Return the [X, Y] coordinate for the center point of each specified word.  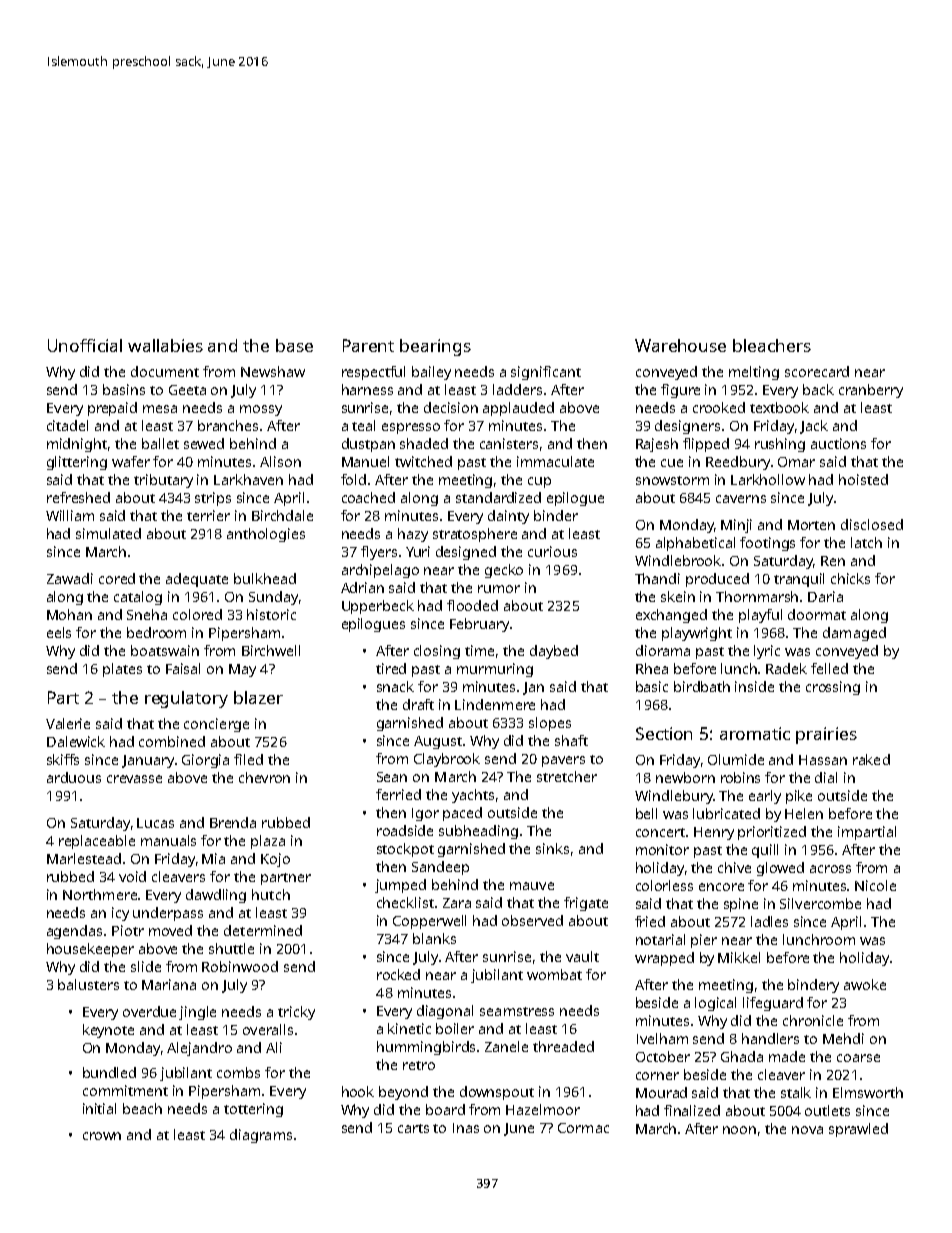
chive [734, 867]
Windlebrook [678, 560]
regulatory [186, 699]
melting [754, 373]
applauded [518, 409]
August [438, 742]
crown [102, 1136]
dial [826, 777]
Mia [213, 858]
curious [552, 551]
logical [715, 1004]
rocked [398, 974]
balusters [88, 984]
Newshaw [273, 371]
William [70, 515]
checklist [405, 902]
